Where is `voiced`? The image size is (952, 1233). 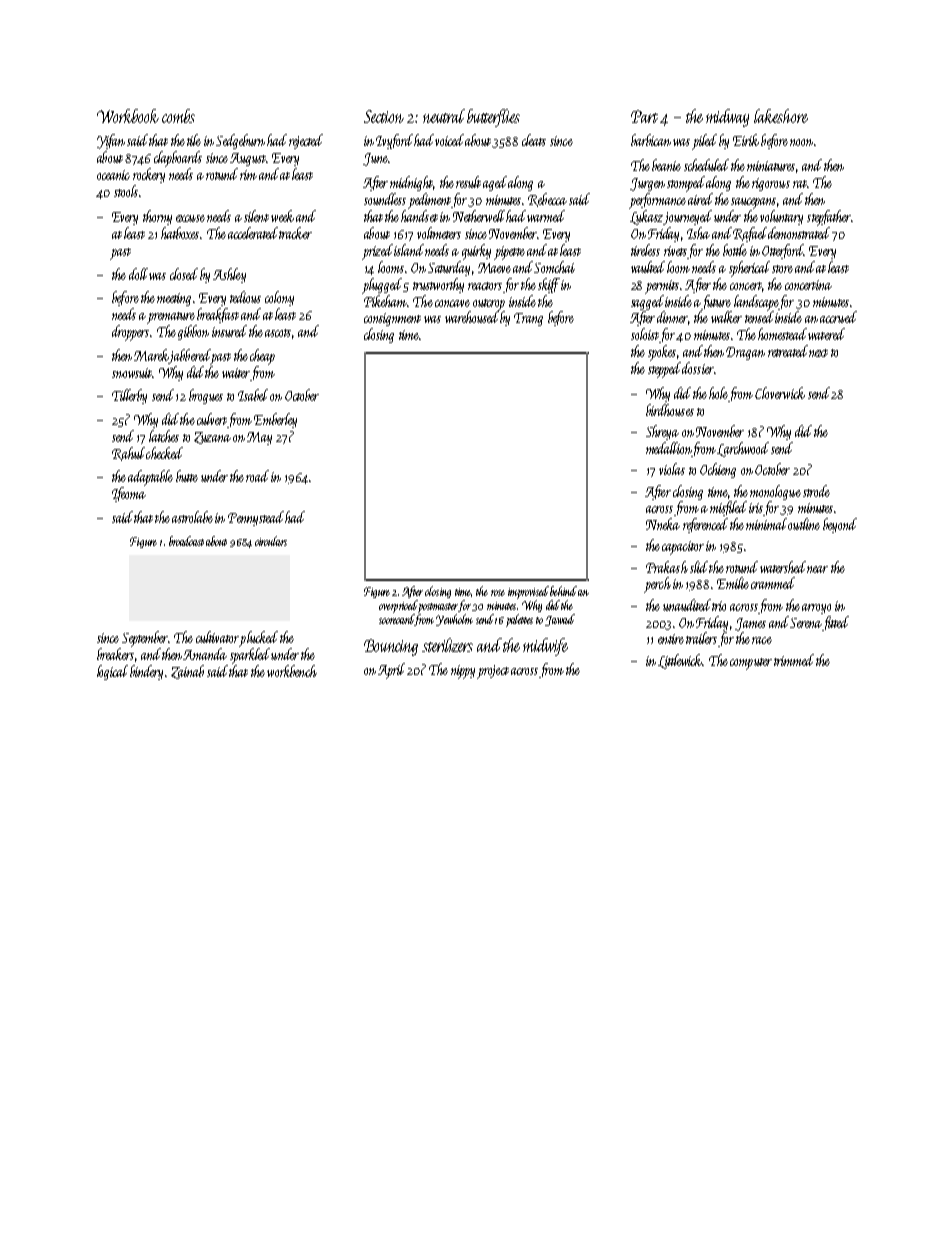 voiced is located at coordinates (449, 140).
